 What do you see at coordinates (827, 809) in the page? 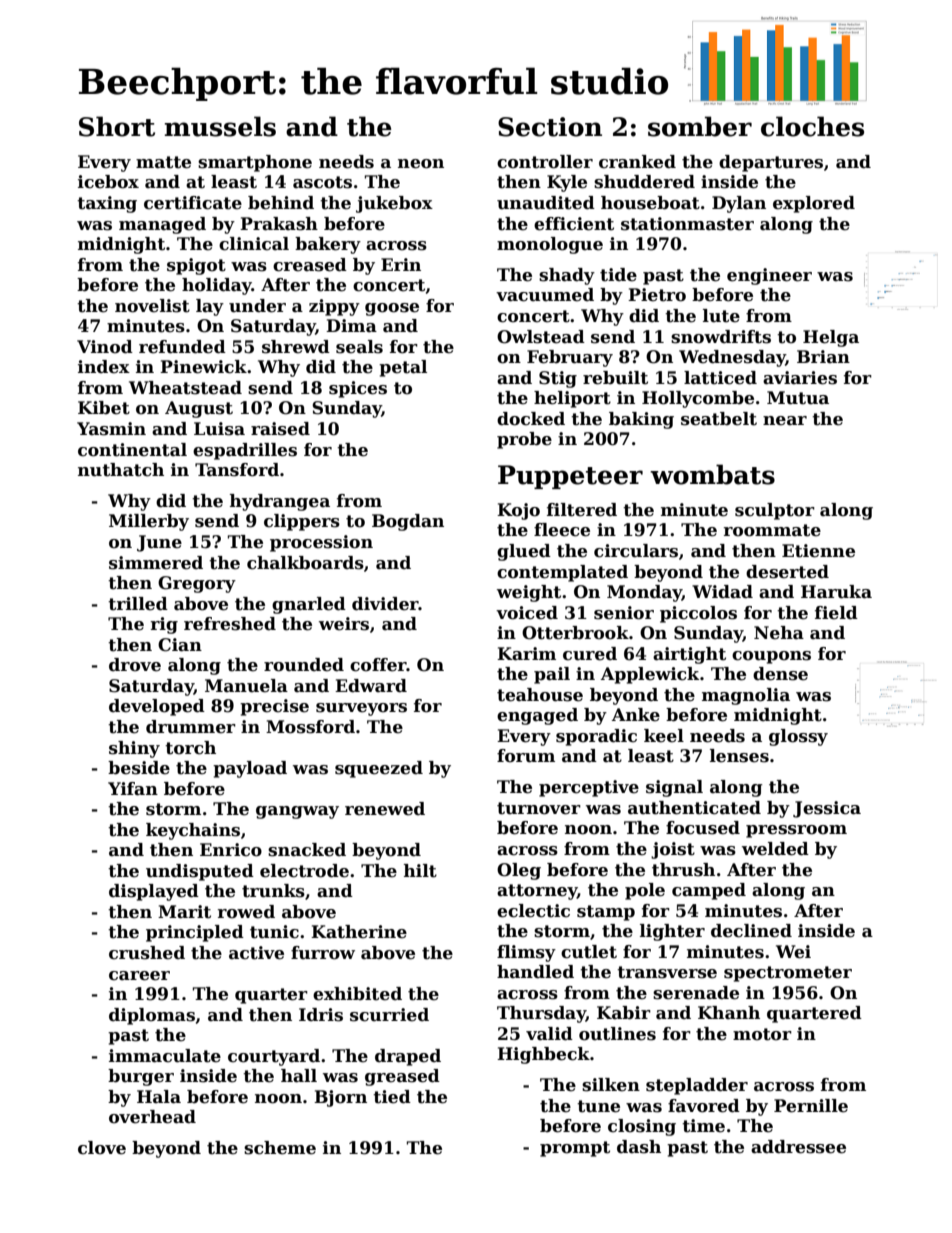
I see `Jessica` at bounding box center [827, 809].
